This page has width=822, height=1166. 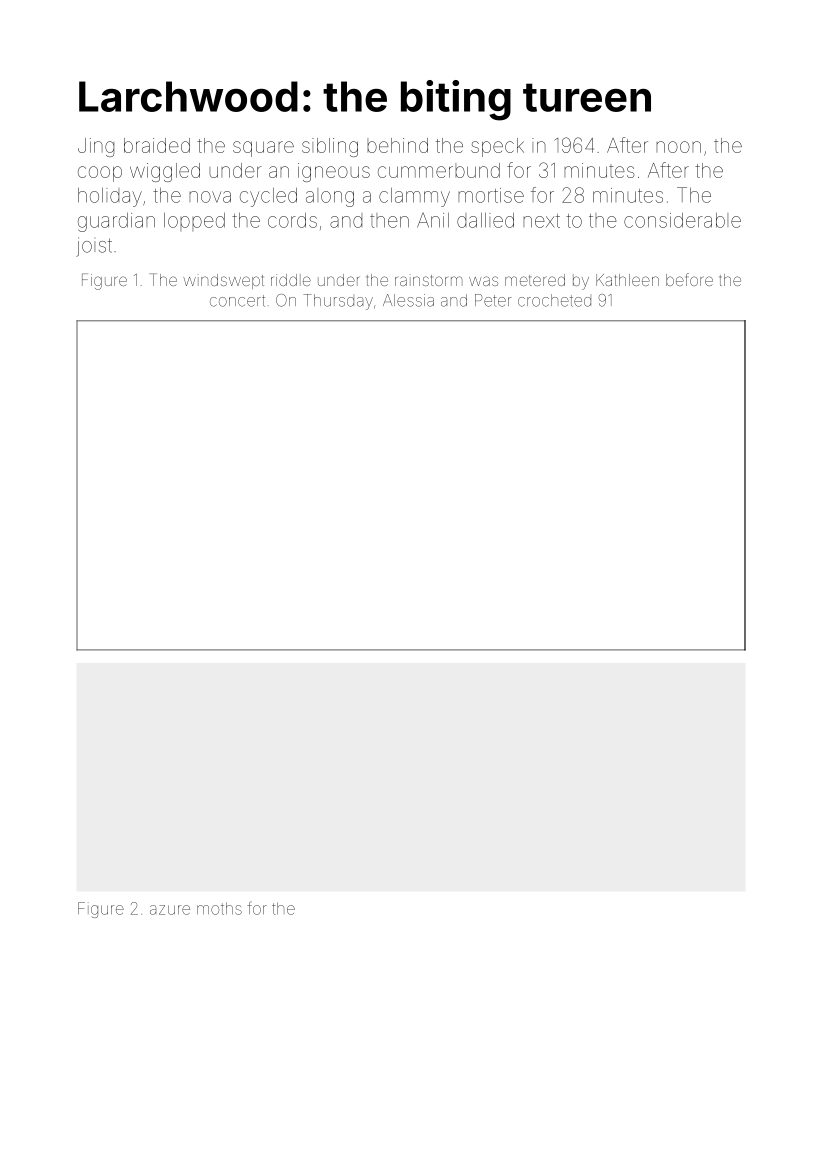 What do you see at coordinates (682, 220) in the page?
I see `considerable` at bounding box center [682, 220].
